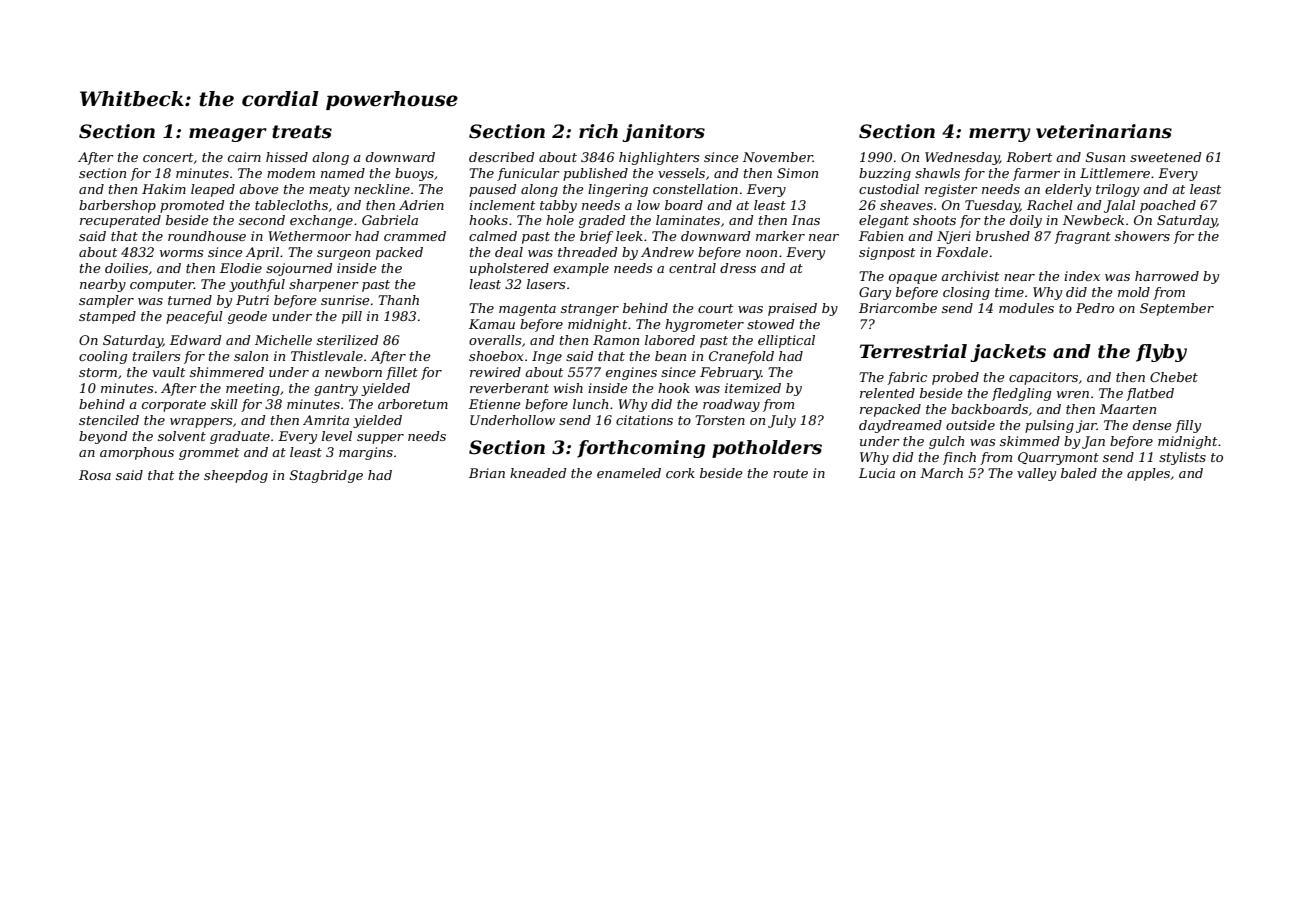 Image resolution: width=1308 pixels, height=924 pixels. What do you see at coordinates (753, 388) in the image?
I see `itemized` at bounding box center [753, 388].
